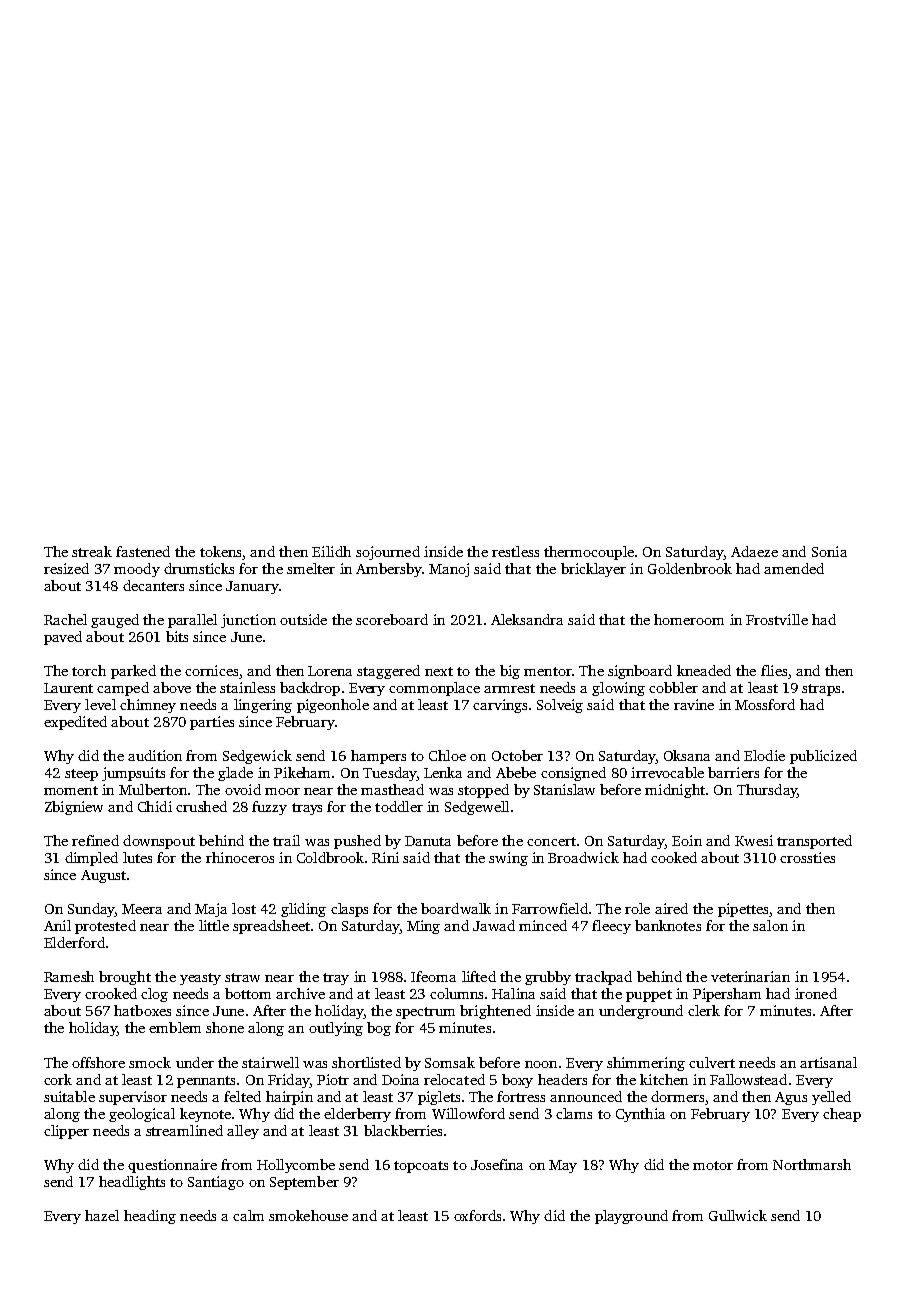  What do you see at coordinates (821, 690) in the screenshot?
I see `straps` at bounding box center [821, 690].
